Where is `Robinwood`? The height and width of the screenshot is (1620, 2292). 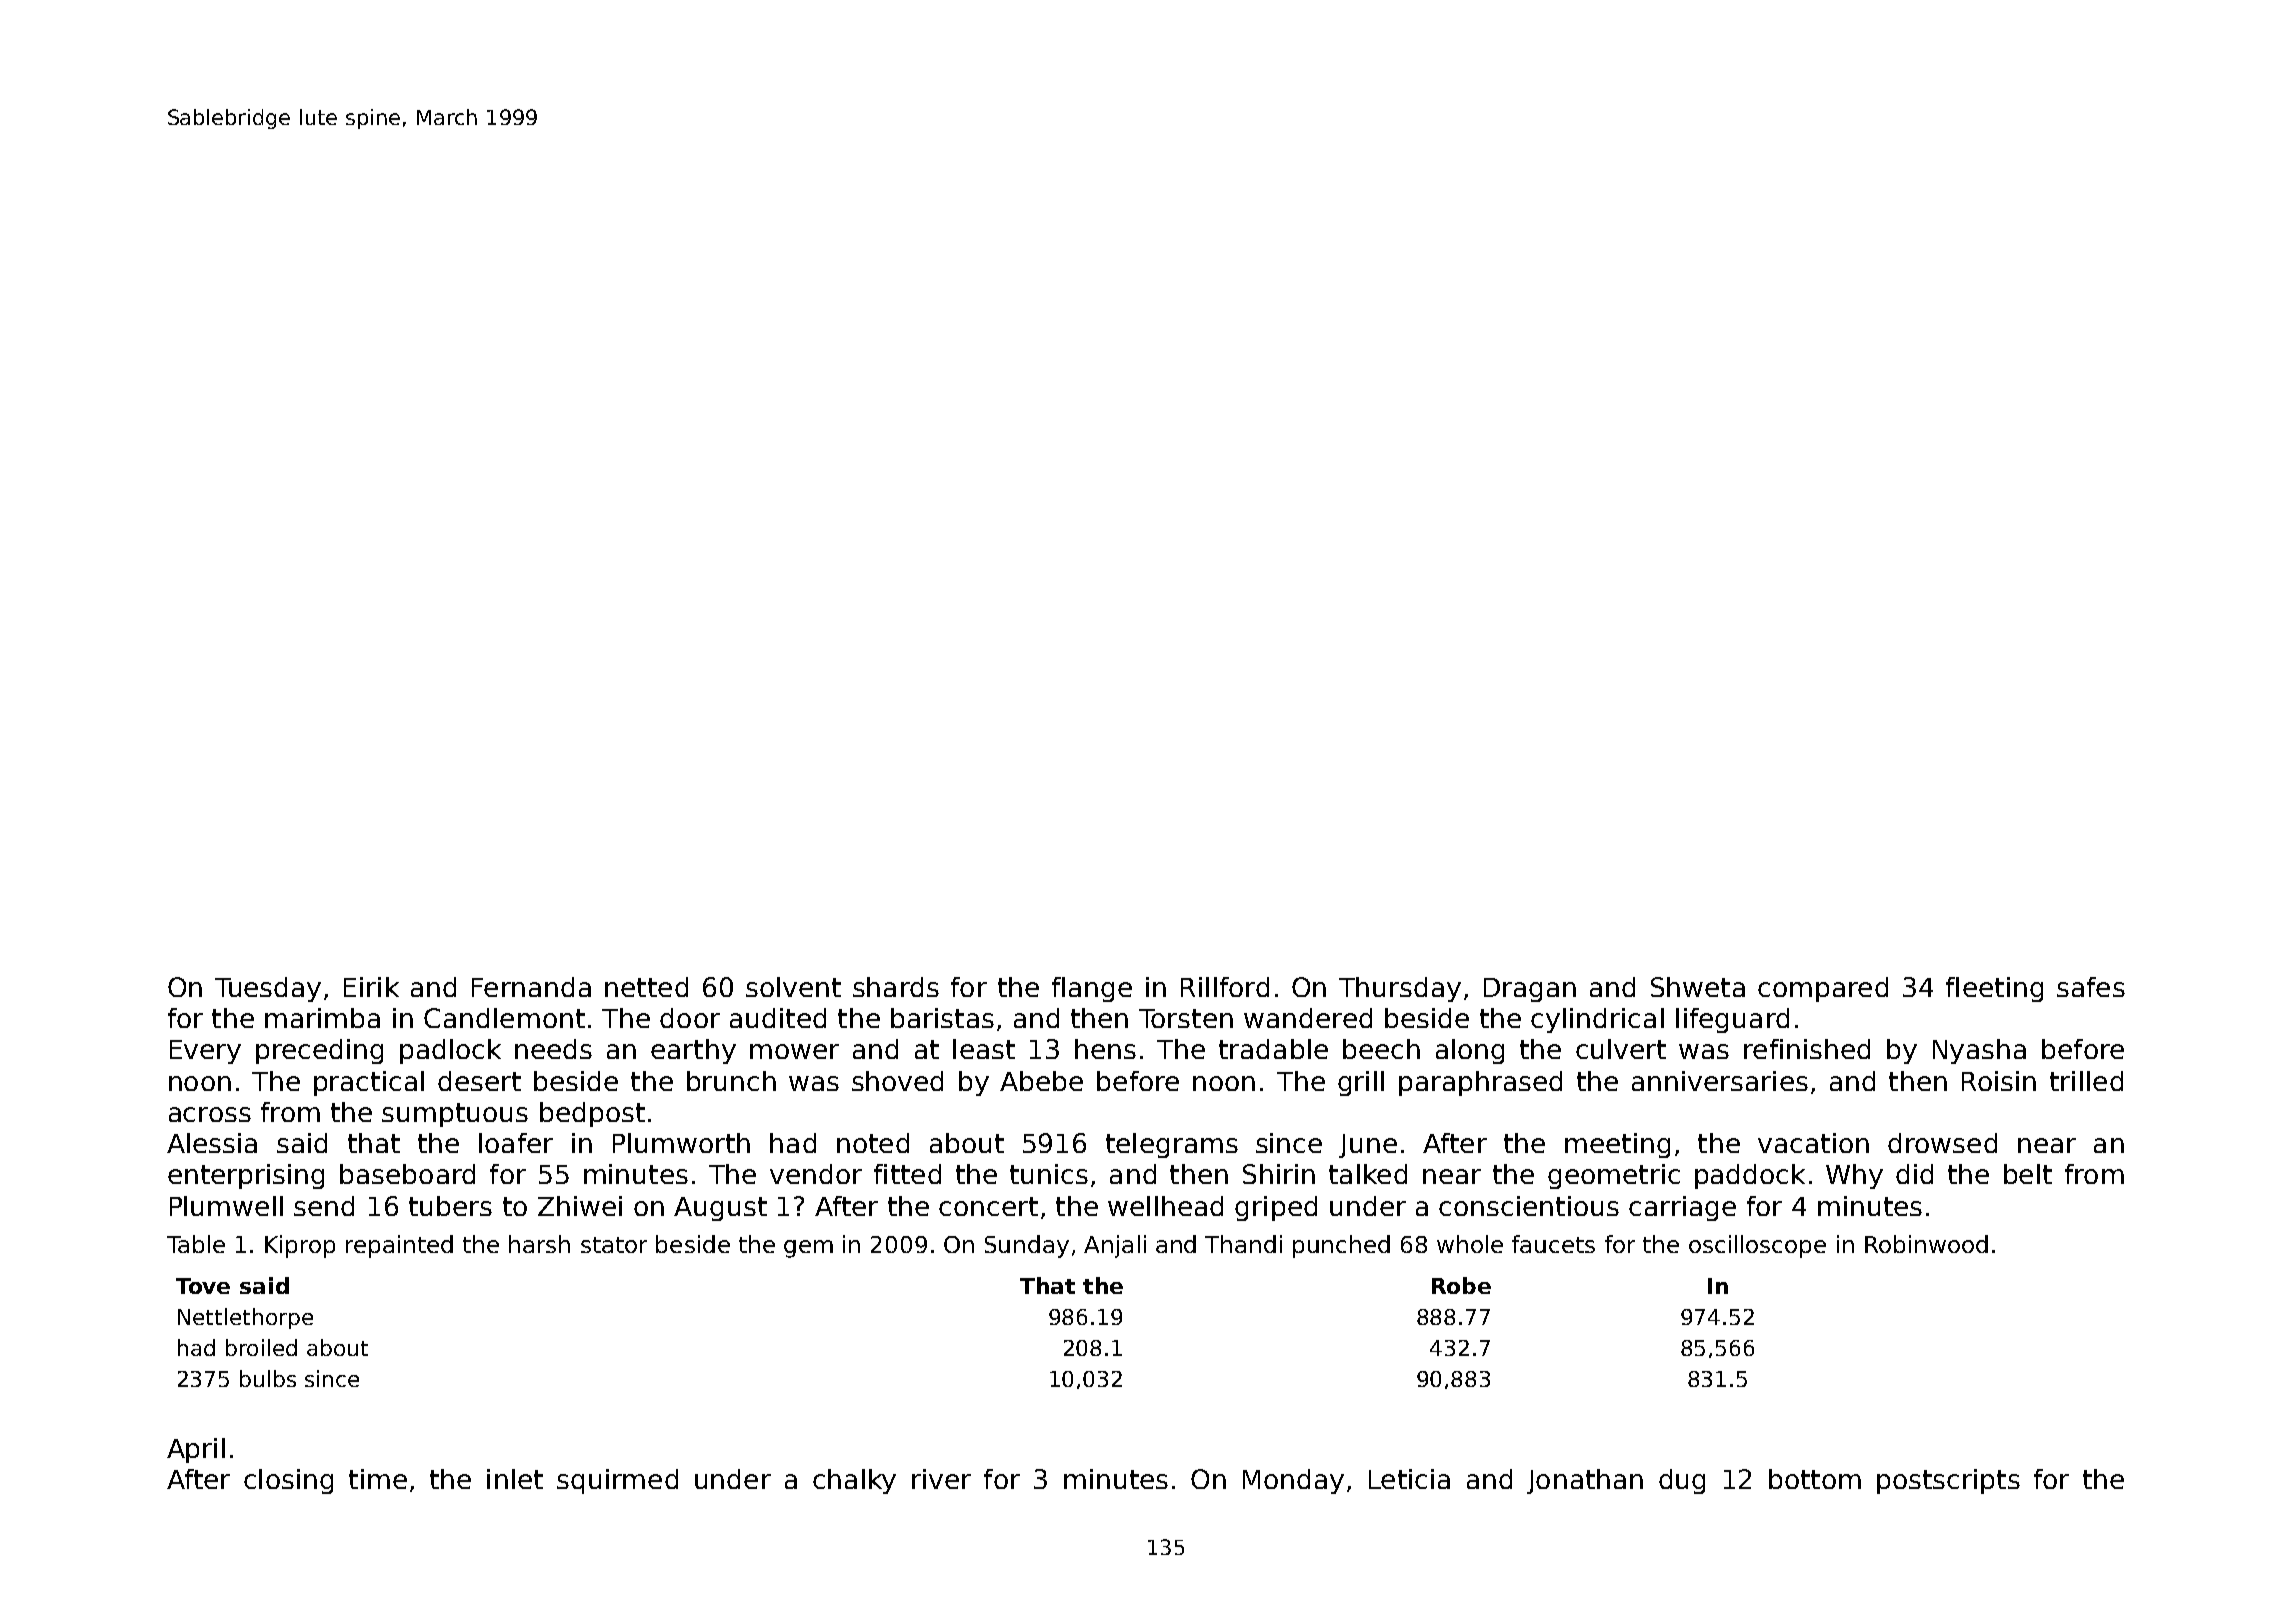 Robinwood is located at coordinates (1926, 1244).
